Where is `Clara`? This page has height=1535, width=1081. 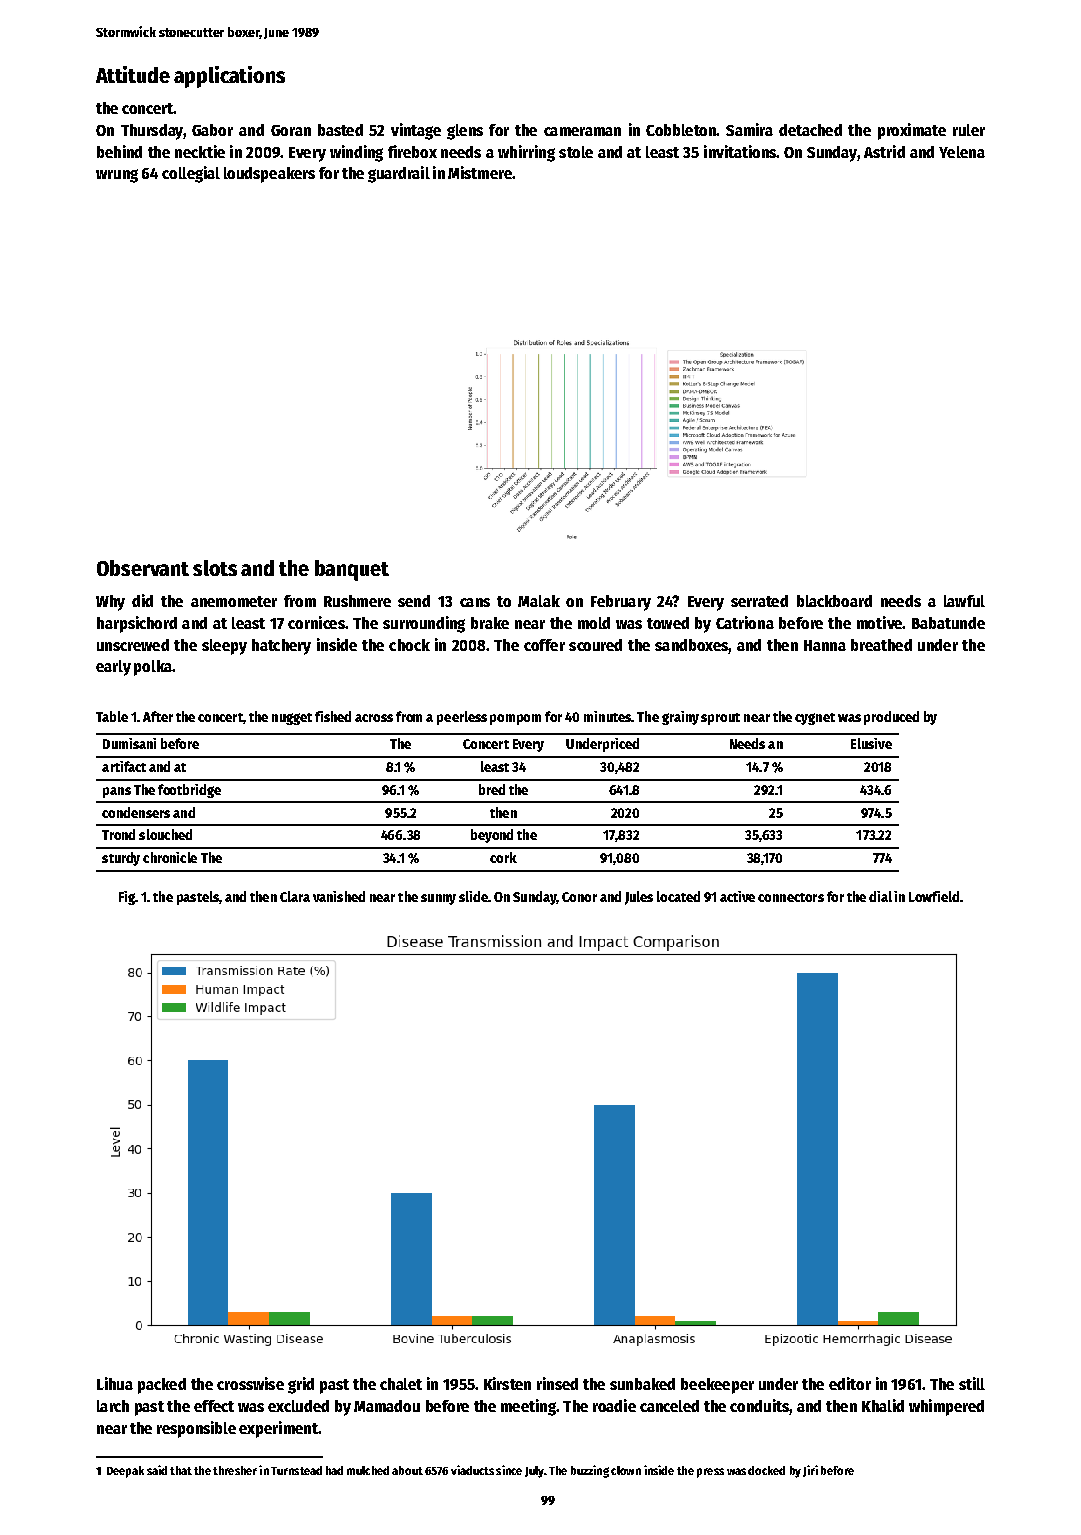 Clara is located at coordinates (295, 896).
